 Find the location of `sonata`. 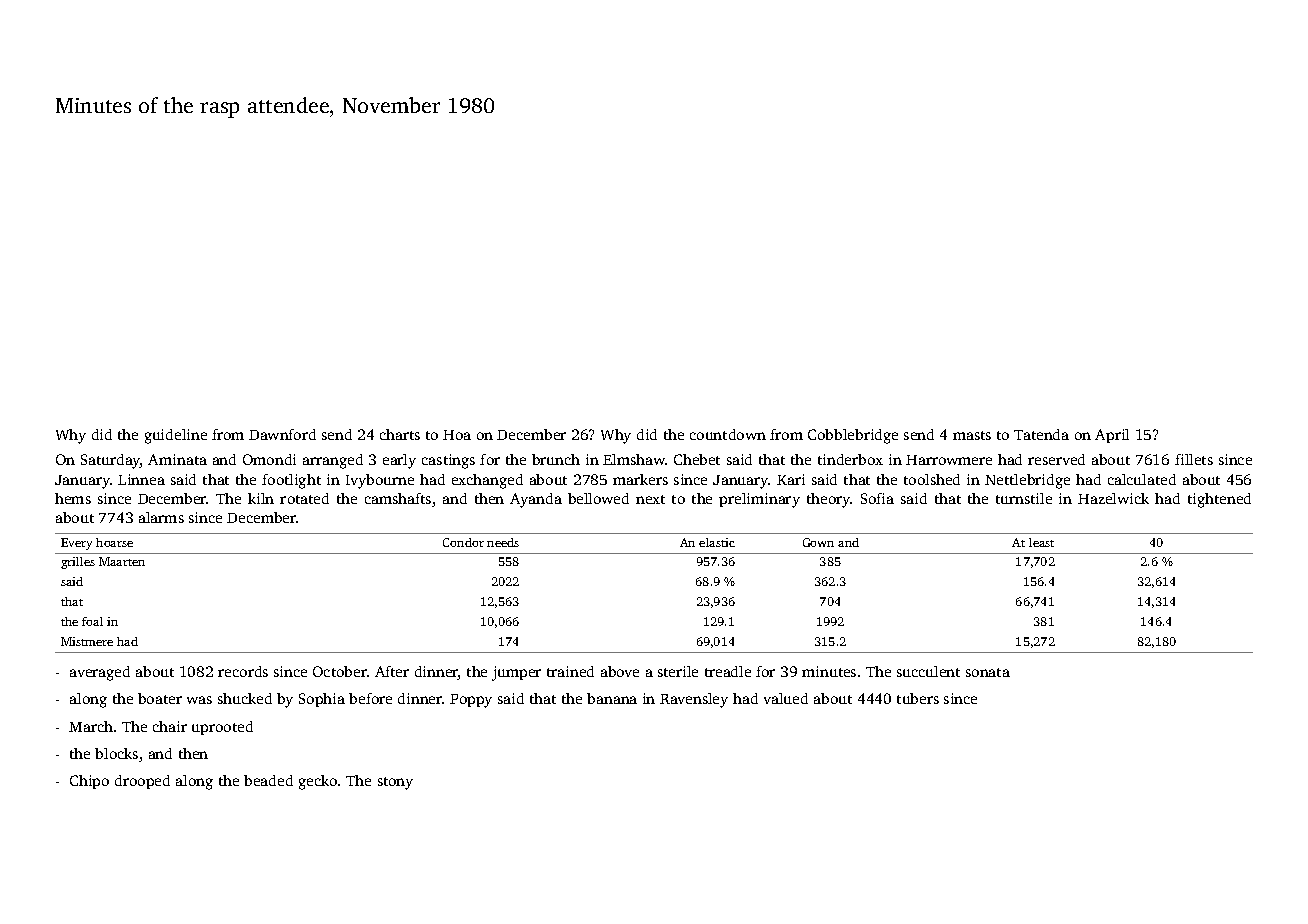

sonata is located at coordinates (988, 672).
